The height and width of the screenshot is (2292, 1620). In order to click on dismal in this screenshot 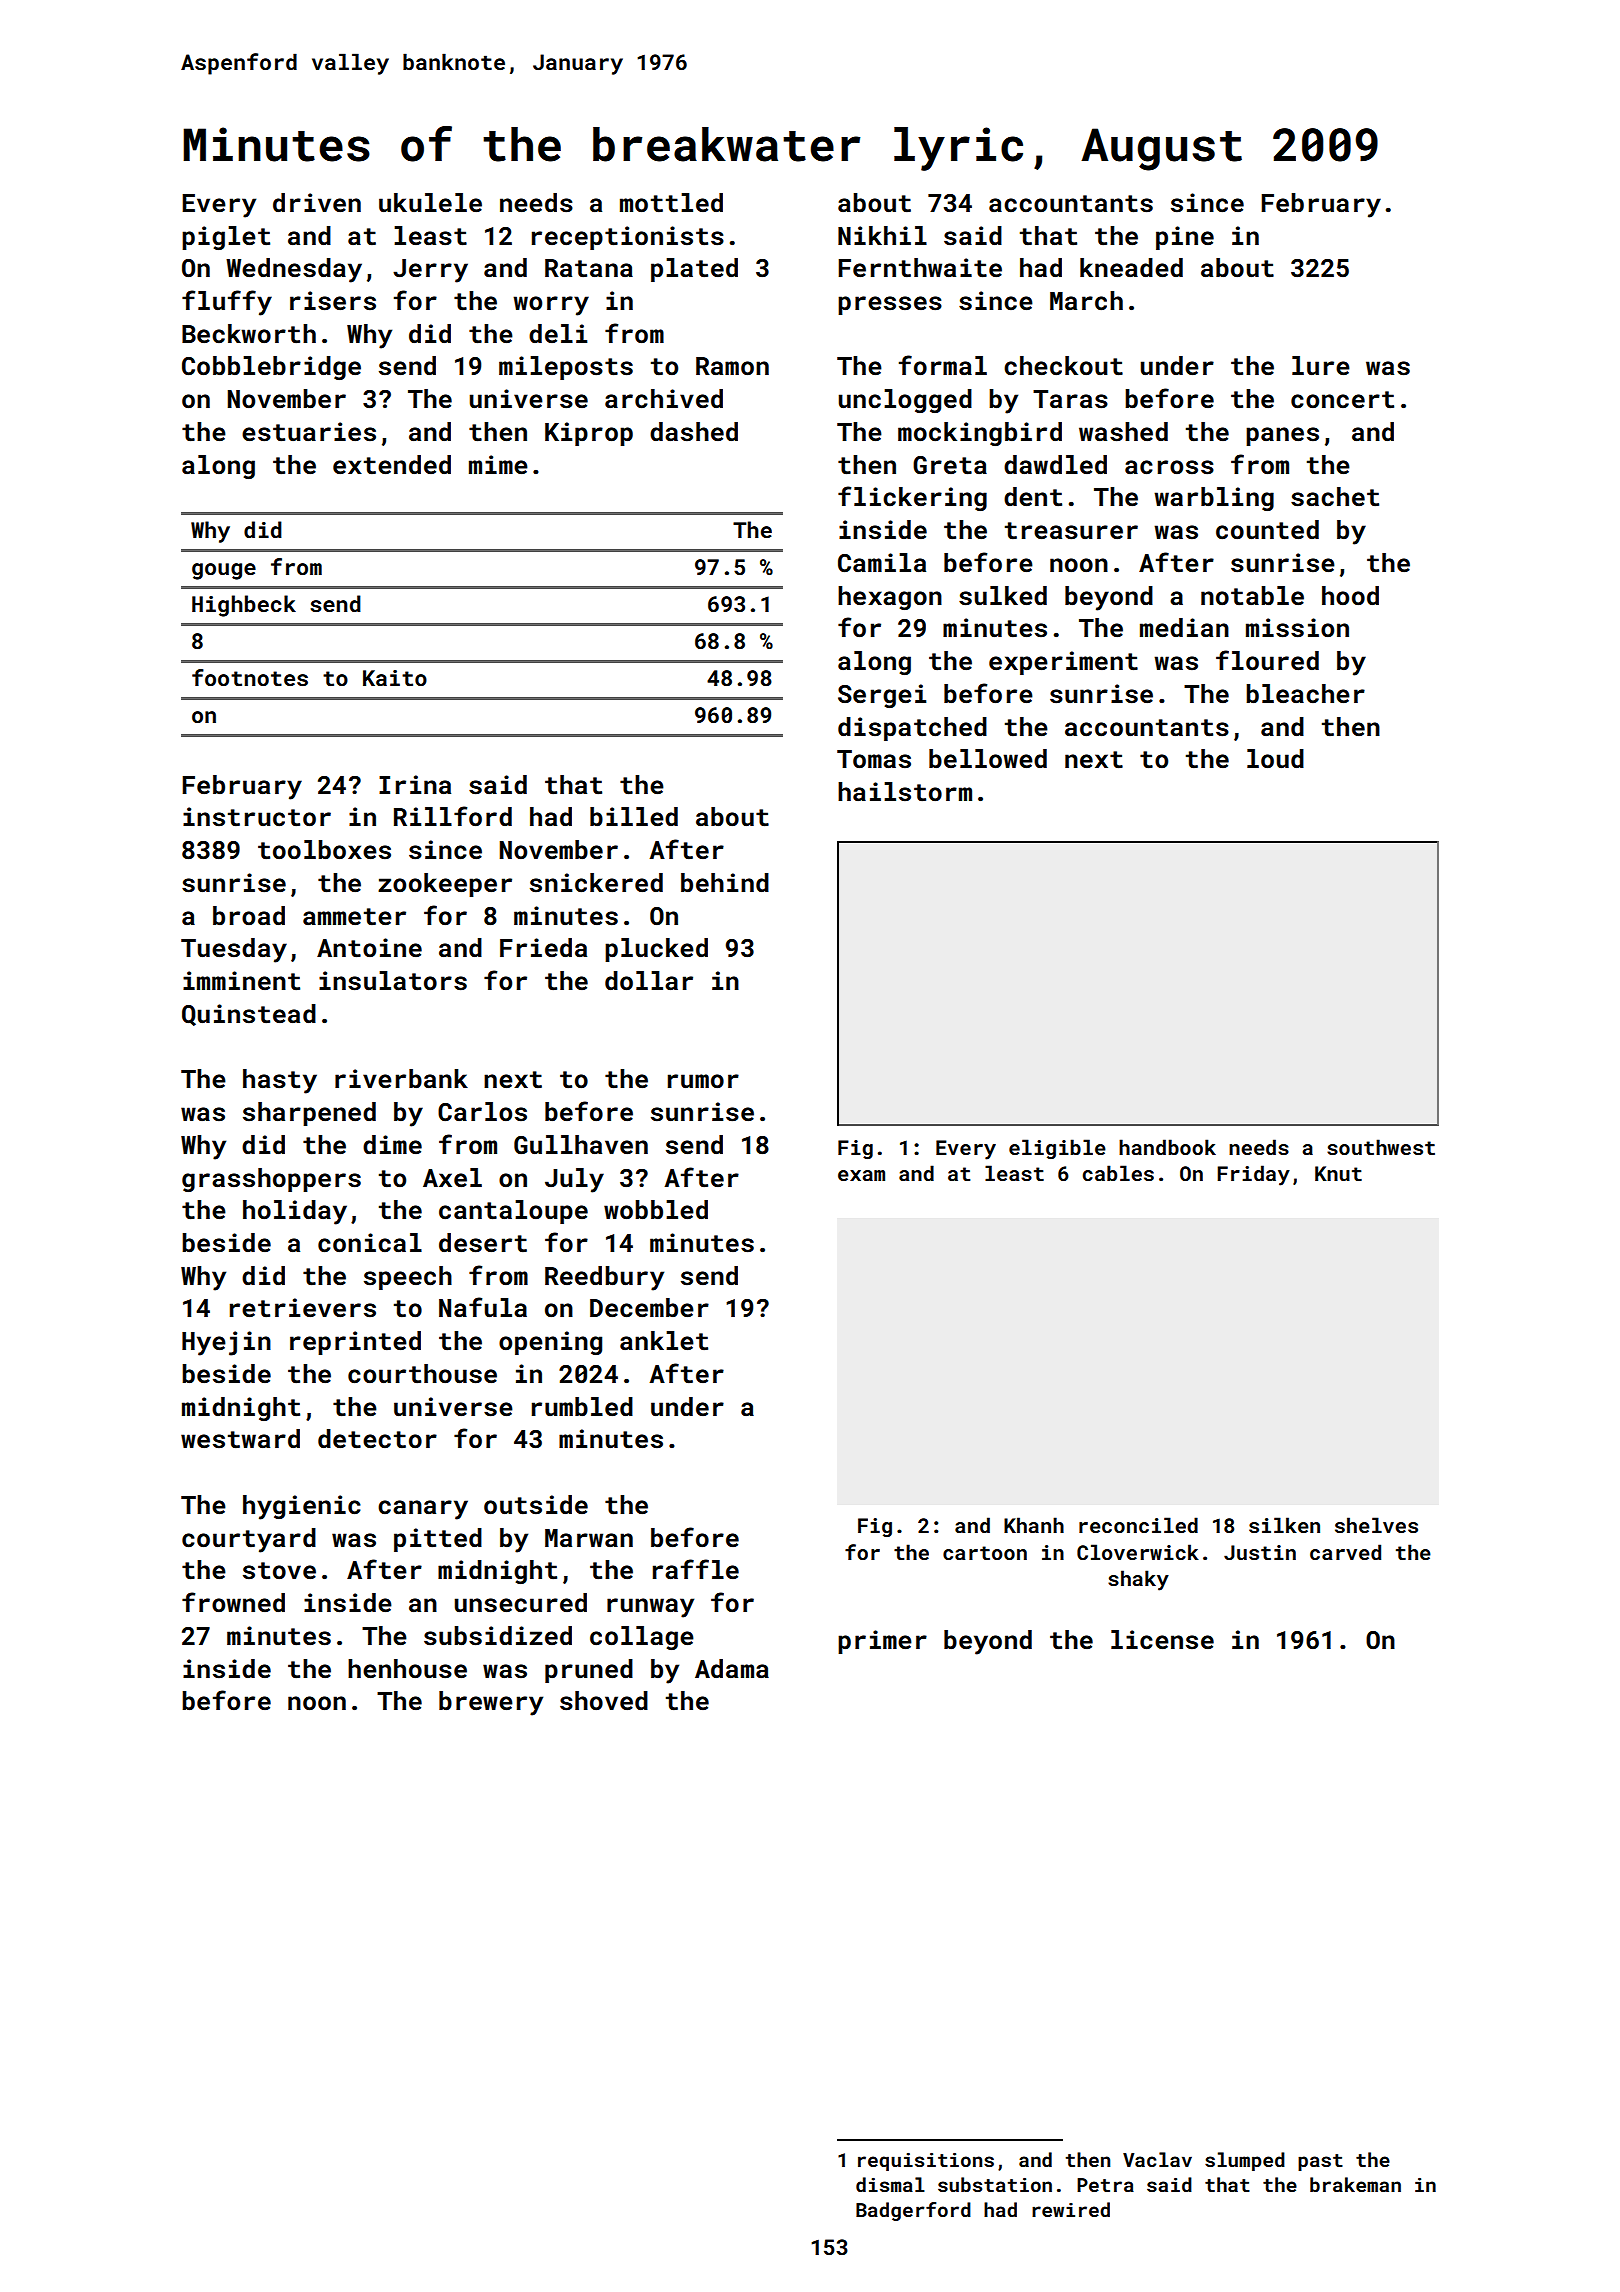, I will do `click(890, 2184)`.
